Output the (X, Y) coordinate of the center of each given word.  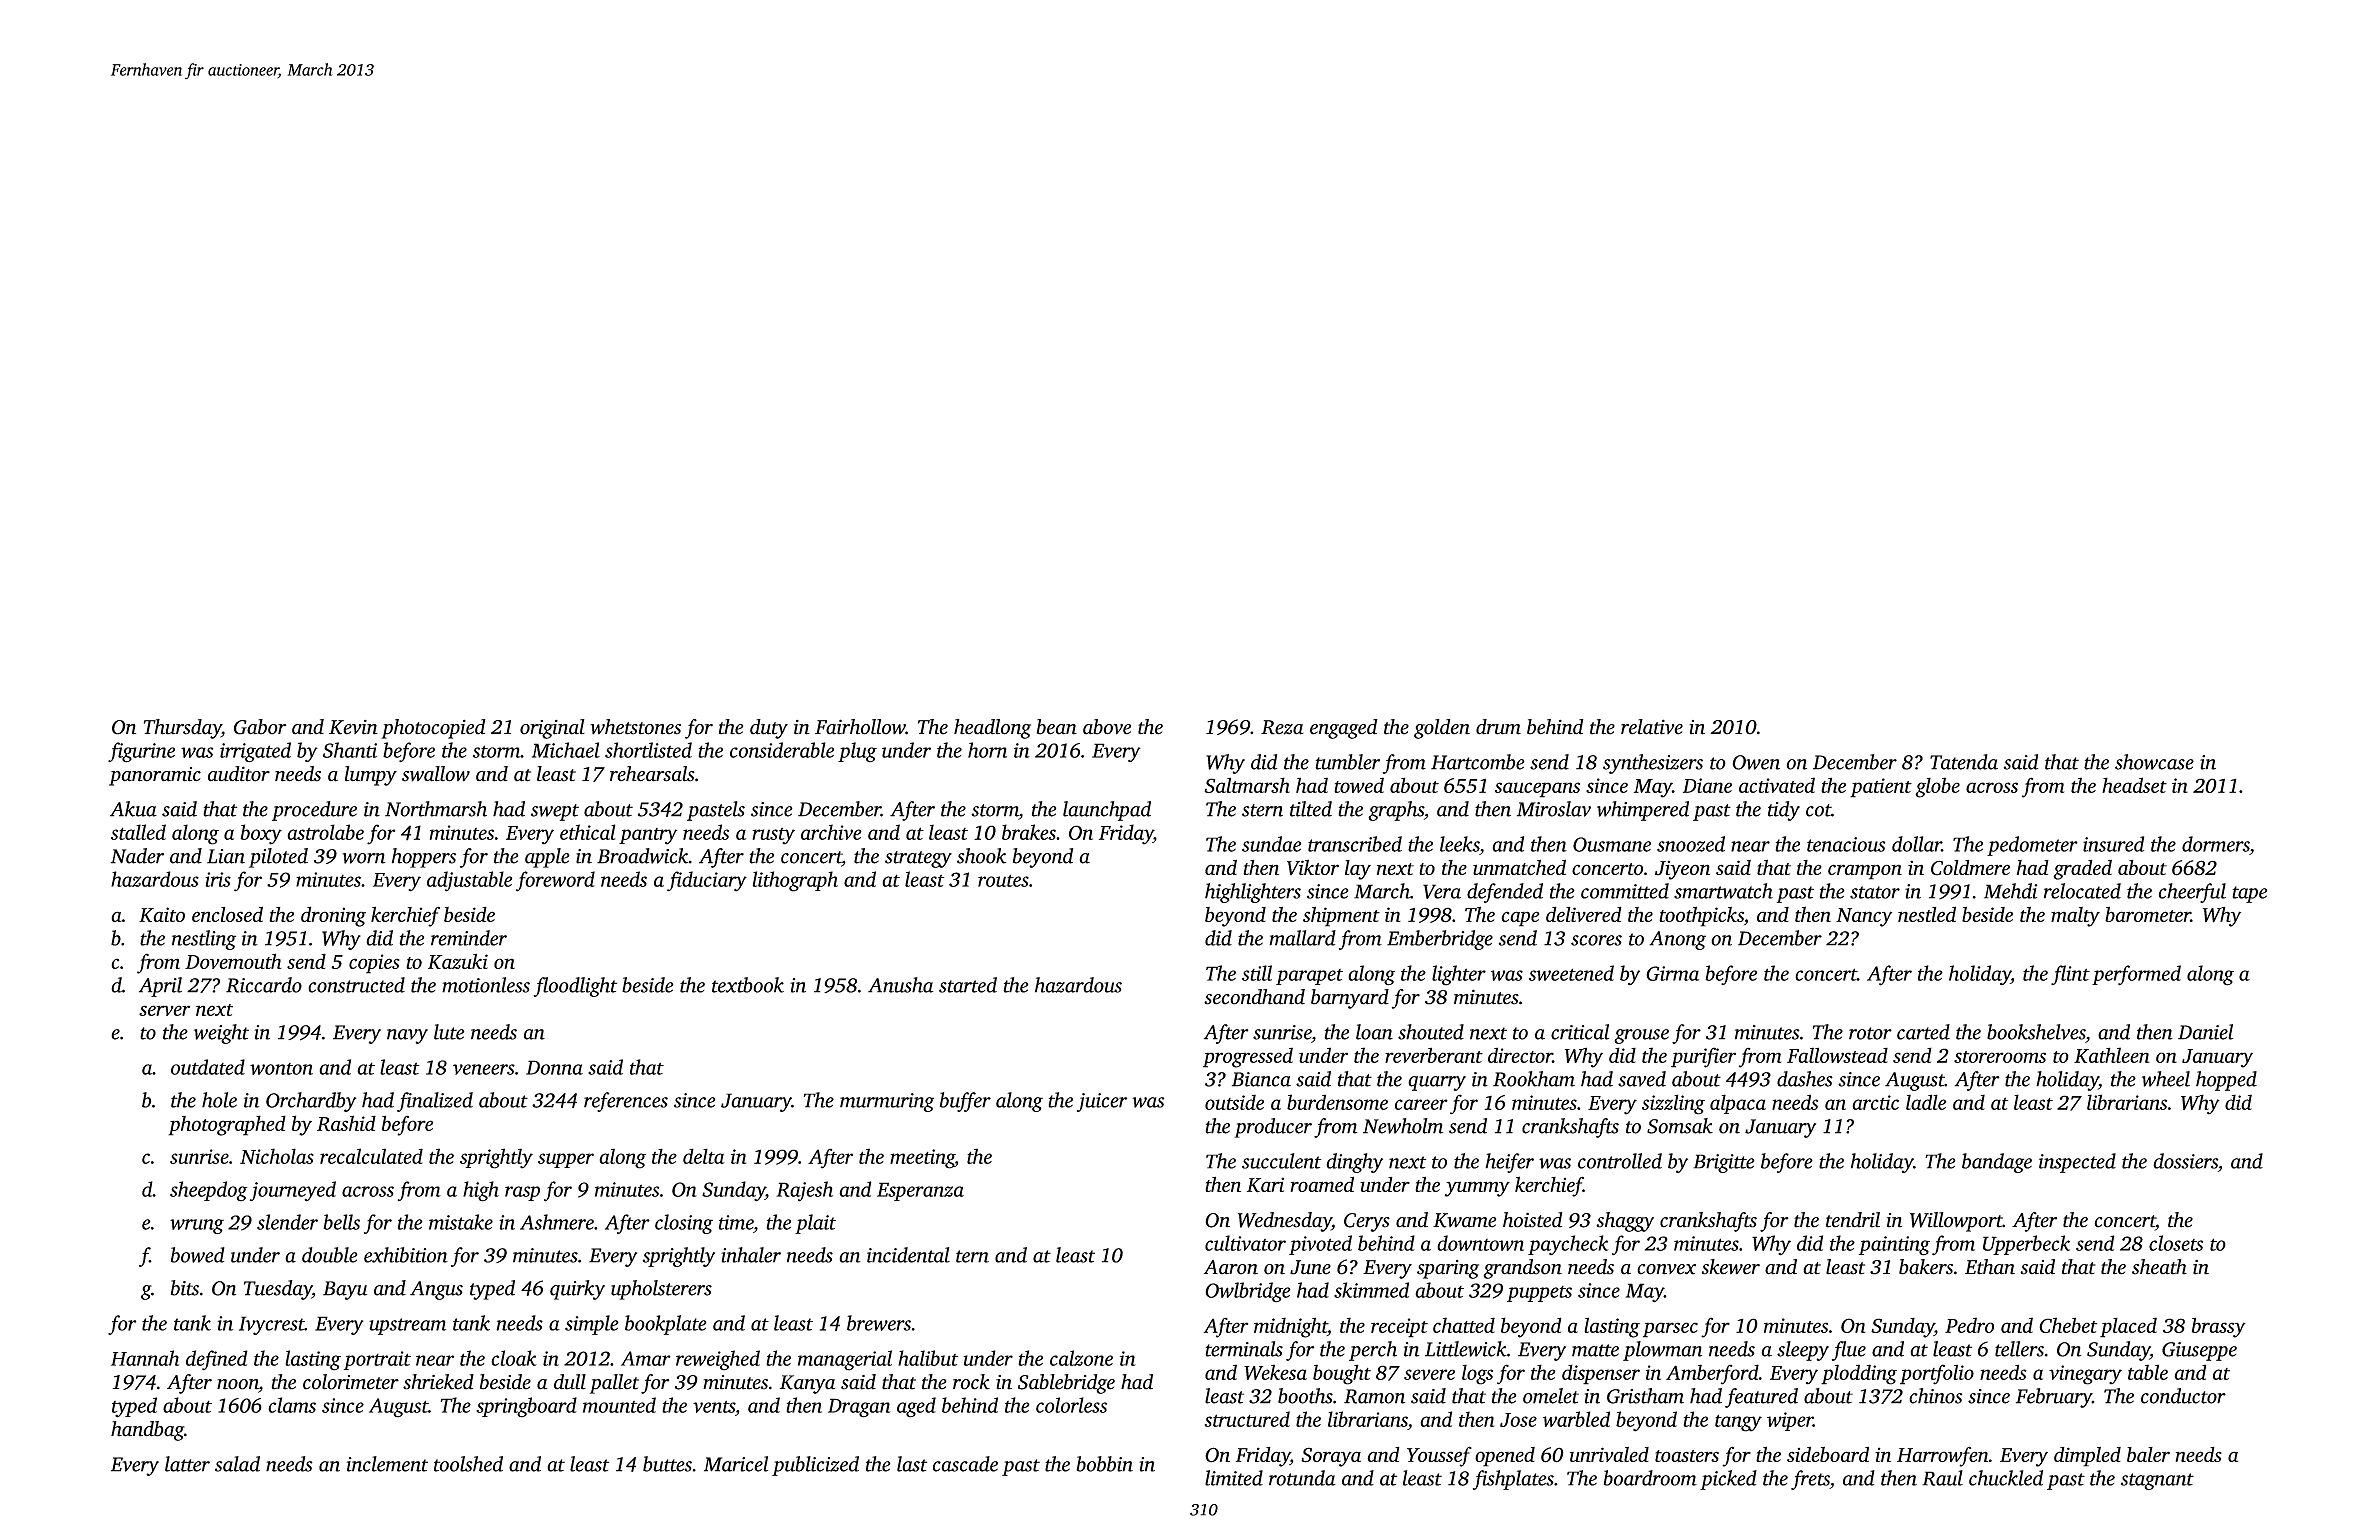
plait (815, 1224)
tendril (1853, 1220)
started (968, 985)
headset (2134, 785)
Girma (1672, 973)
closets (2176, 1243)
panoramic (155, 776)
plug (857, 752)
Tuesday (278, 1290)
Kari (1265, 1185)
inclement (387, 1464)
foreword (555, 881)
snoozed (1691, 844)
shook (981, 856)
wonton (281, 1069)
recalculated (371, 1156)
